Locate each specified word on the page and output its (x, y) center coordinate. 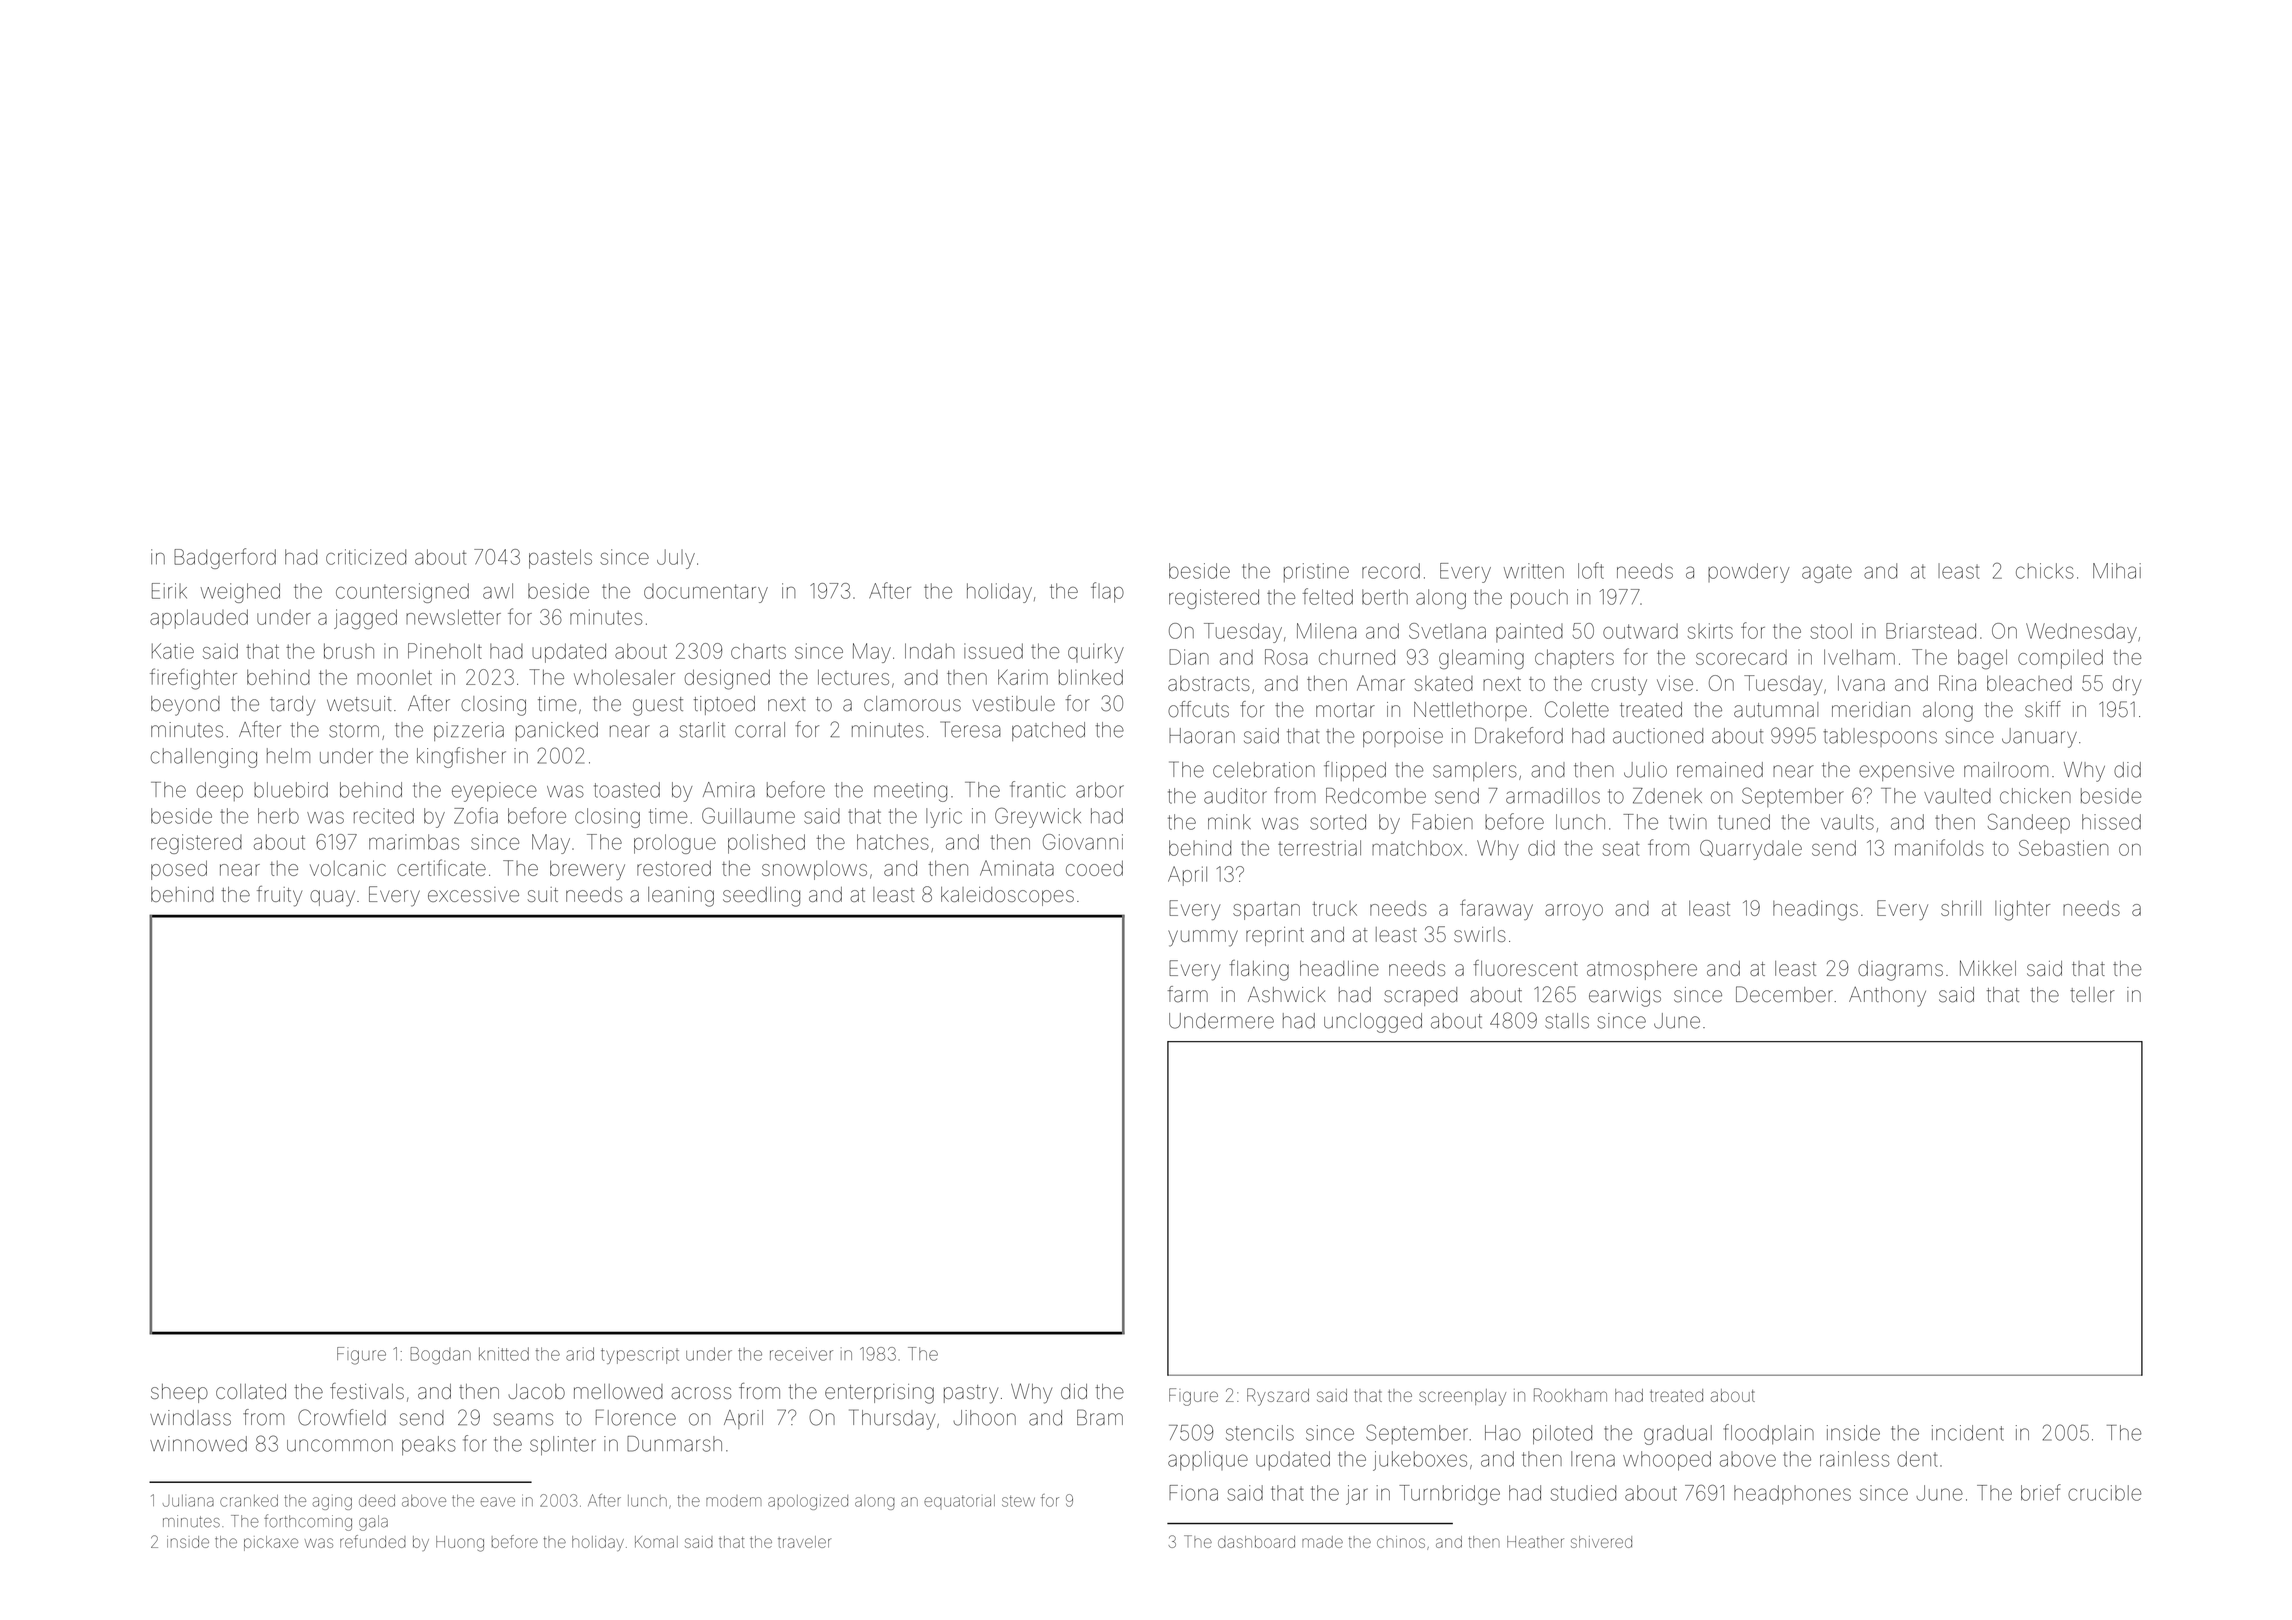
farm (1188, 994)
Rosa (1286, 657)
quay (332, 898)
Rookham (1570, 1395)
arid (580, 1354)
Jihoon (984, 1418)
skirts (1710, 631)
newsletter (453, 617)
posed (179, 870)
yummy (1203, 938)
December (1784, 994)
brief (2041, 1492)
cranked (249, 1501)
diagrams (1900, 971)
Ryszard (1278, 1397)
